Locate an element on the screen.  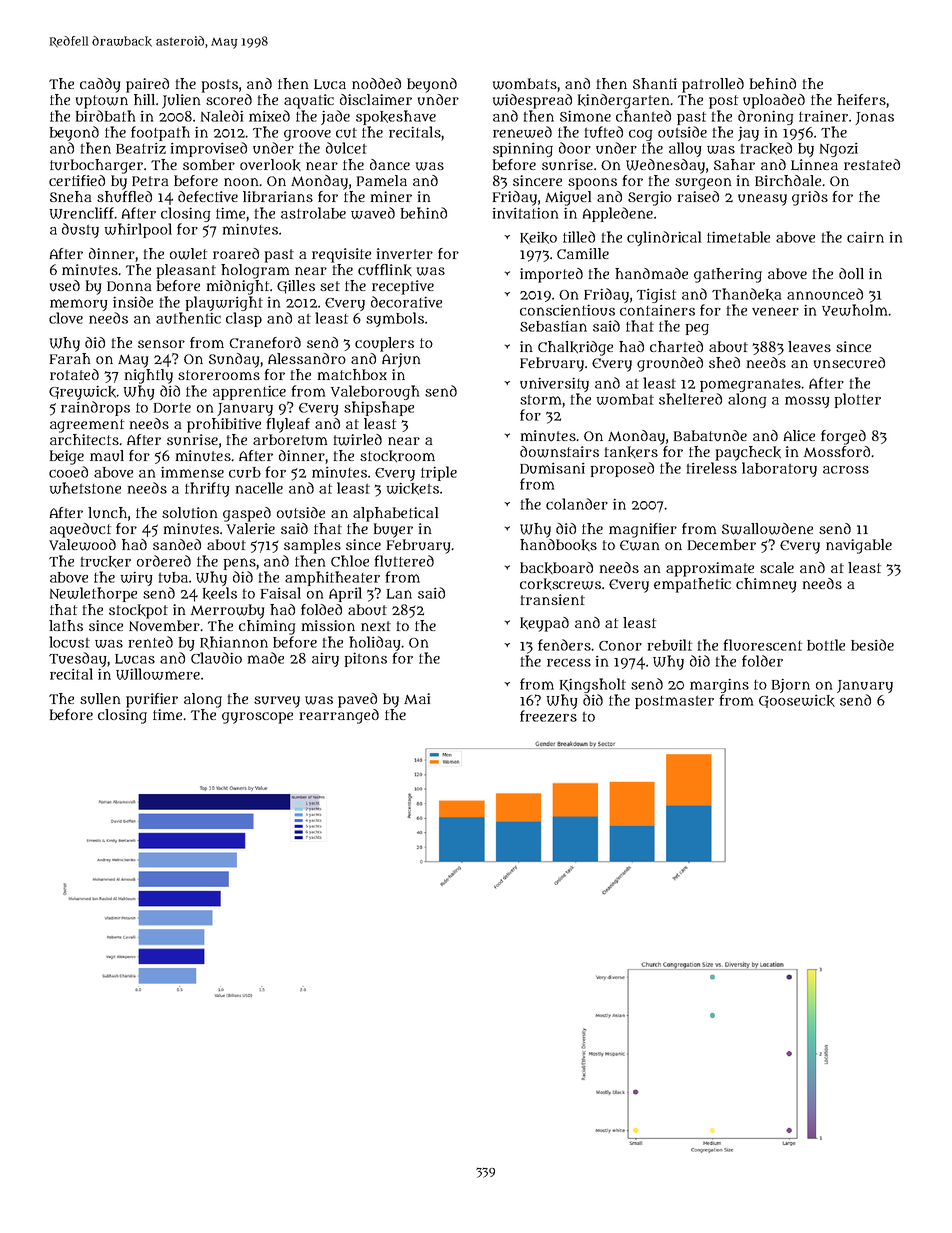
Shanti is located at coordinates (655, 83).
